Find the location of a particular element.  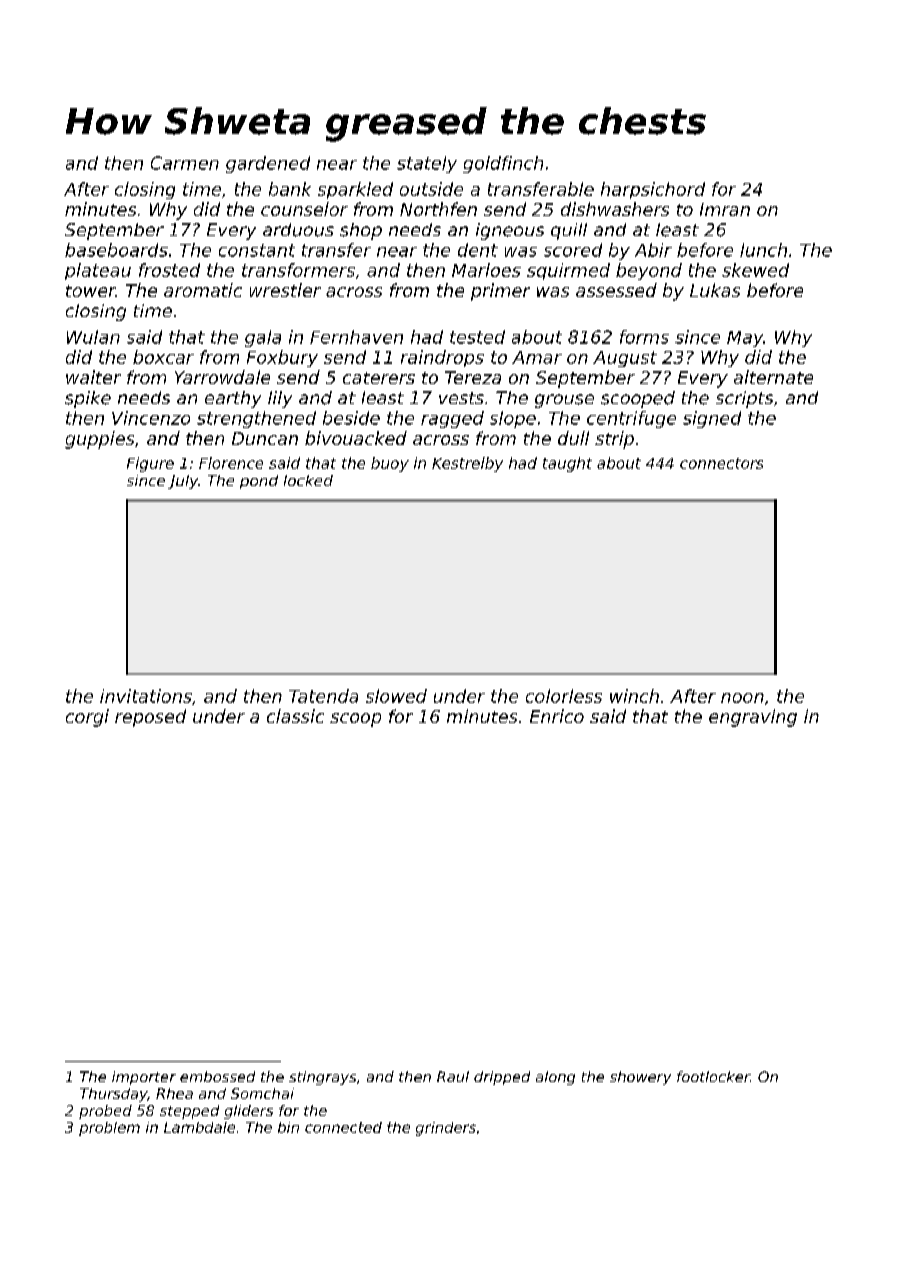

Imran is located at coordinates (725, 209).
